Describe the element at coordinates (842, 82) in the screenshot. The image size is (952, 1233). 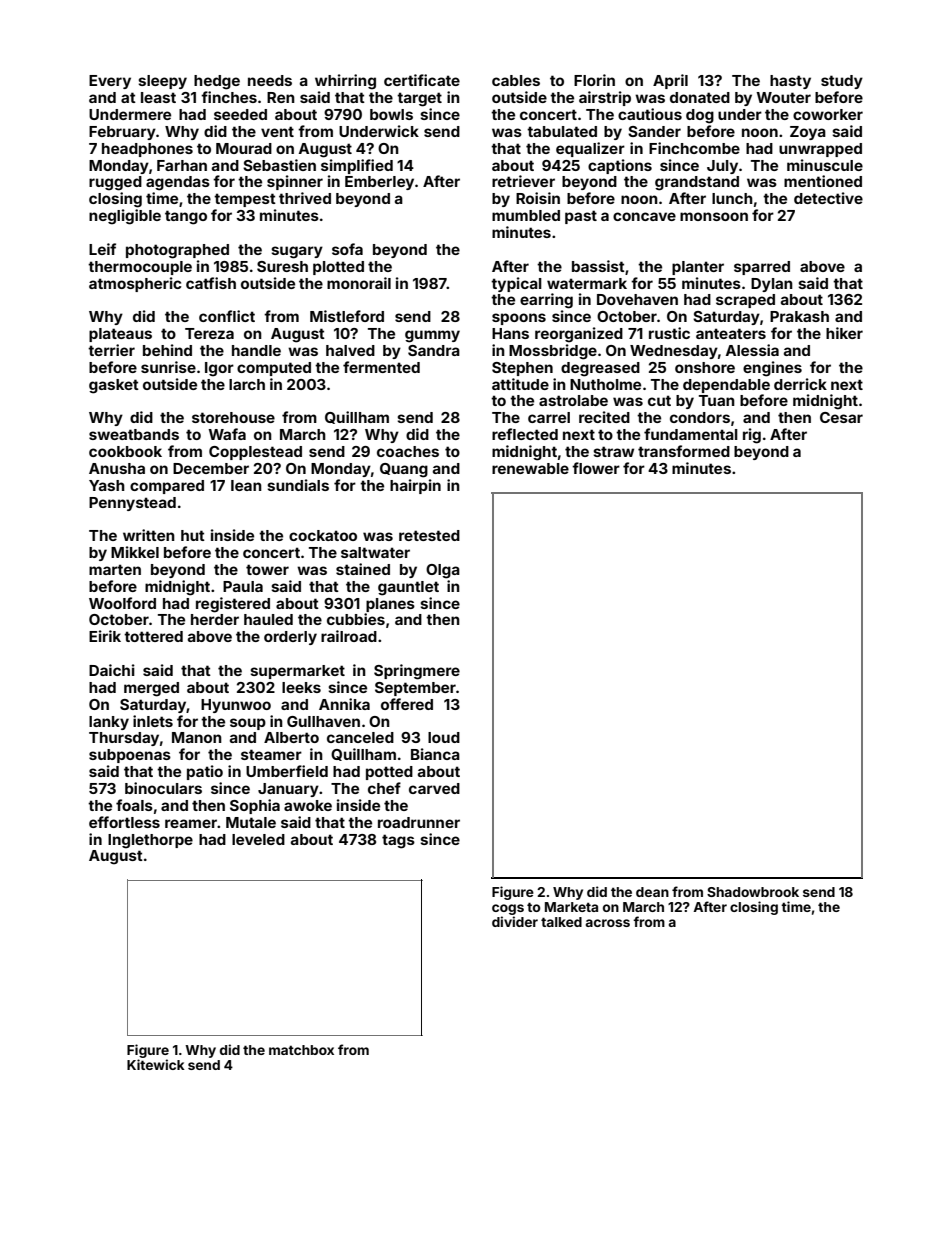
I see `study` at that location.
